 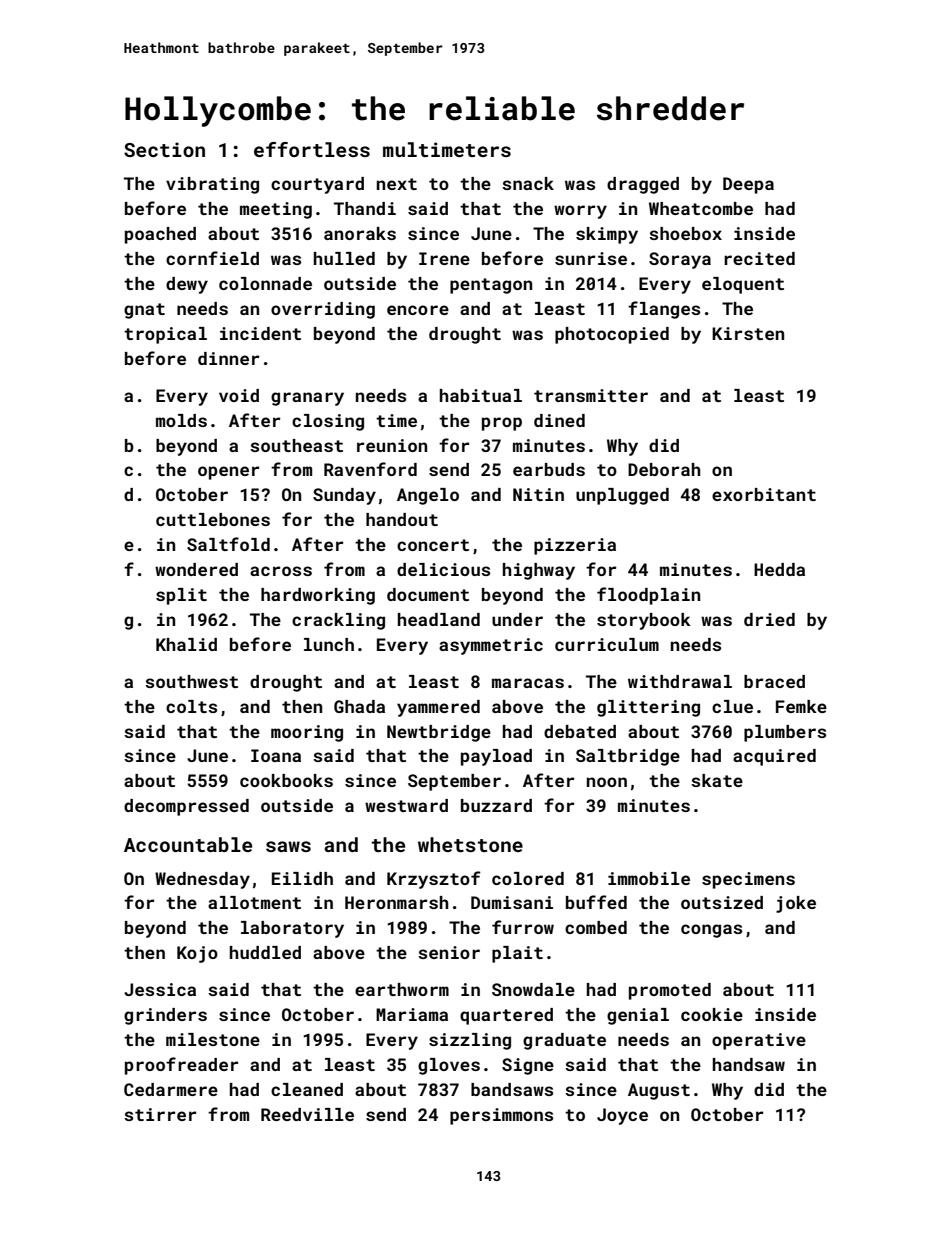 I want to click on Hedda, so click(x=779, y=569).
